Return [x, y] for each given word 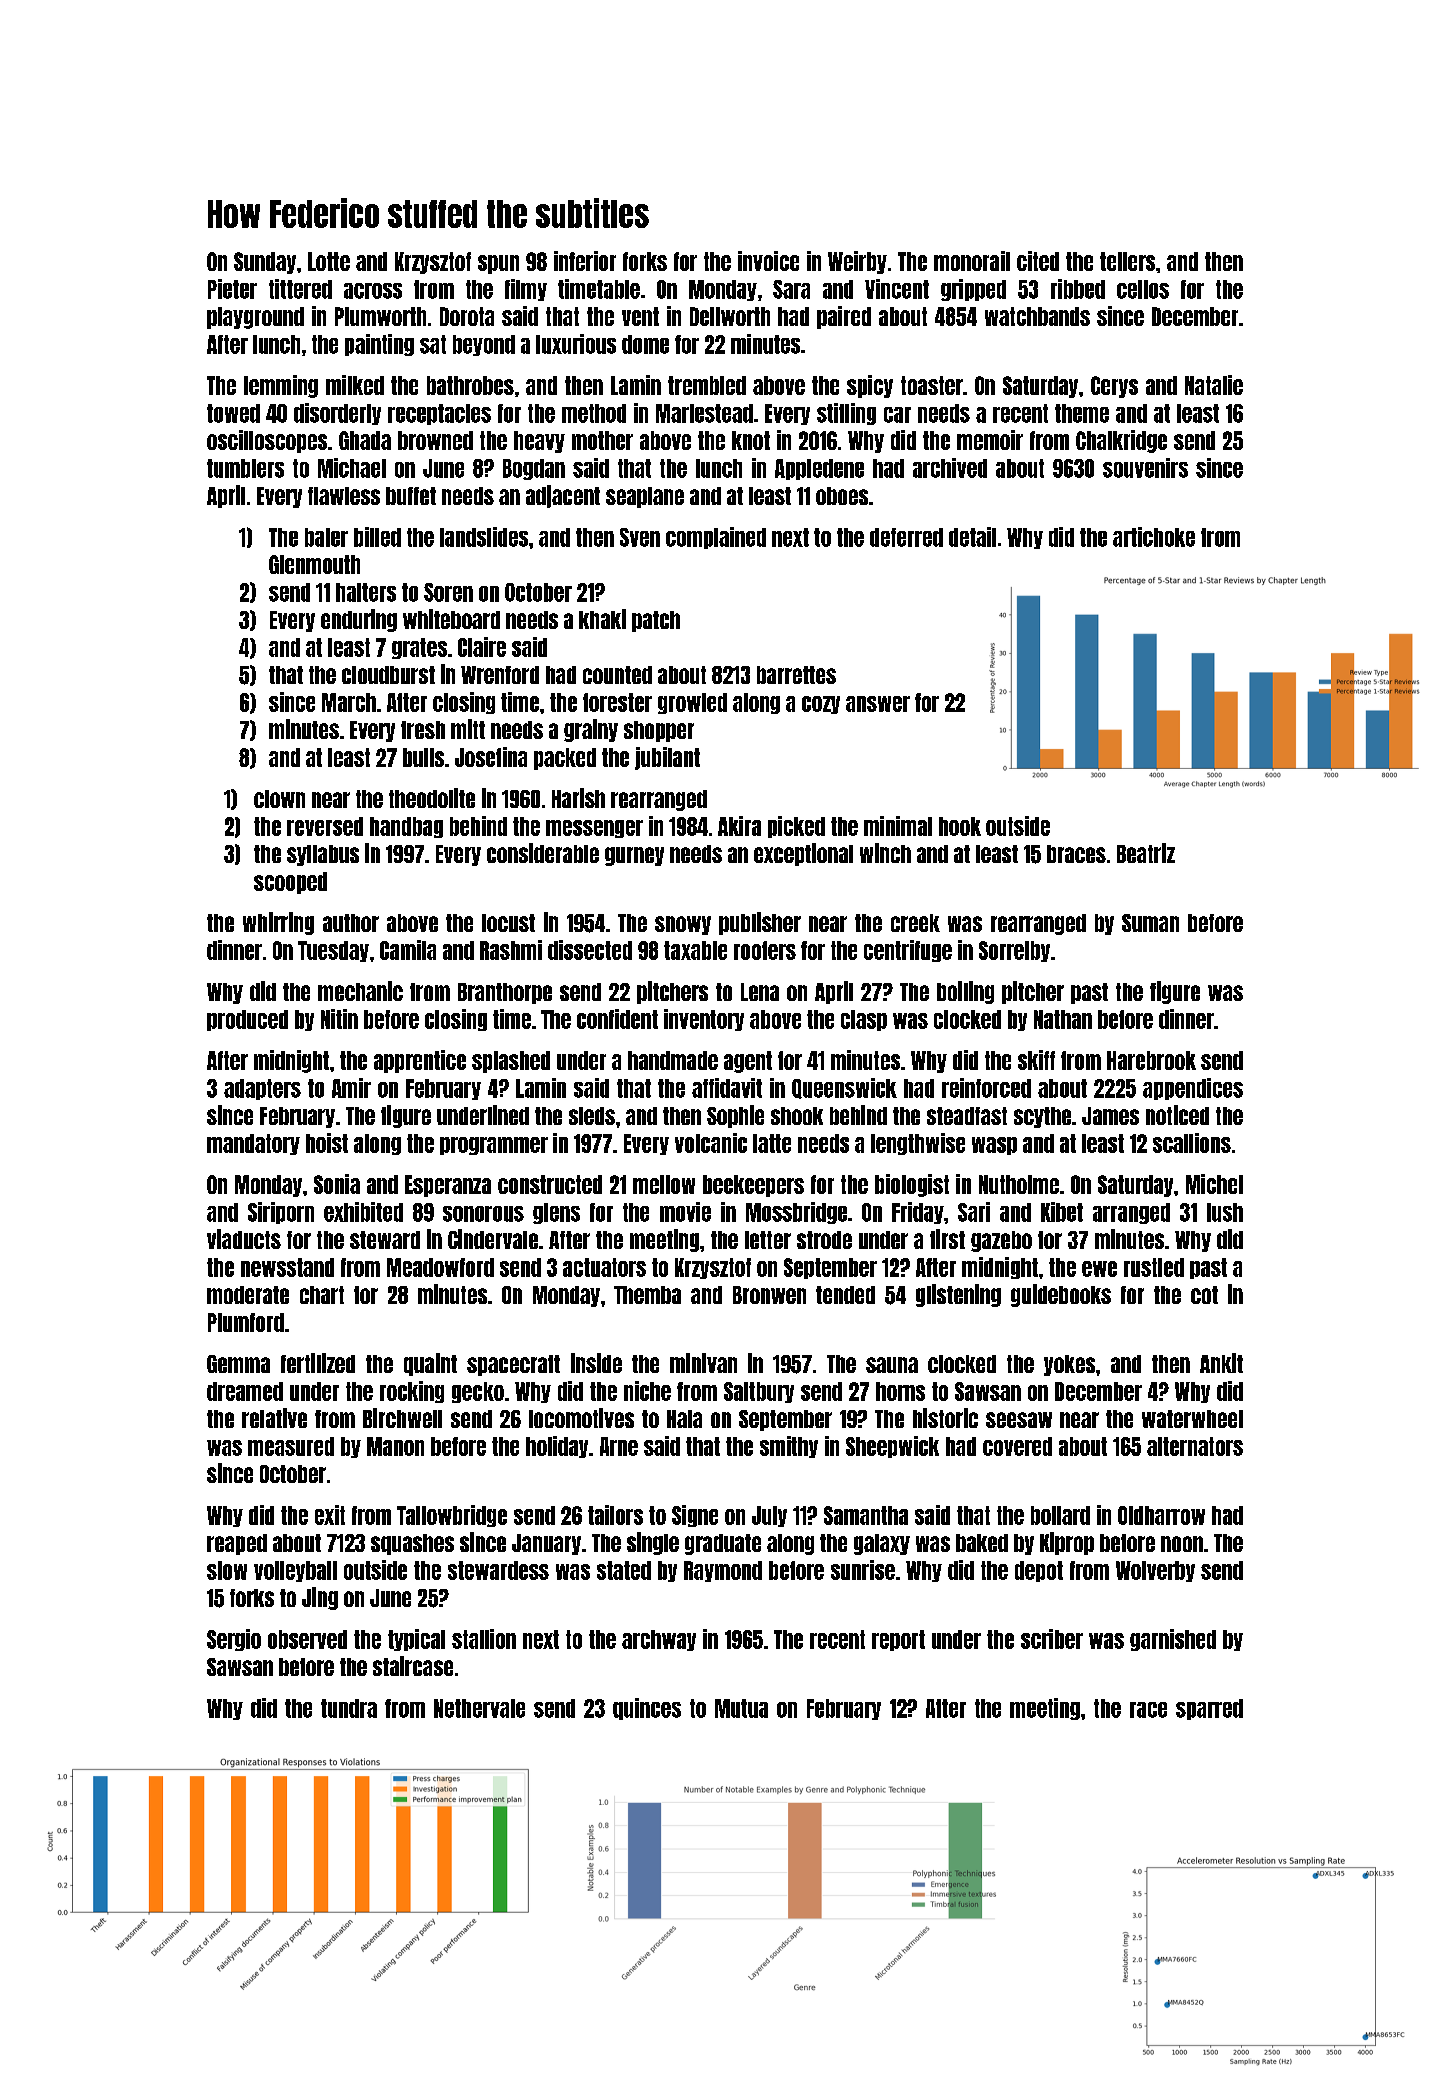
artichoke [1154, 537]
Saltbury [759, 1392]
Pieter [232, 289]
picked [796, 827]
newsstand [287, 1267]
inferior [585, 261]
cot [1204, 1295]
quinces [647, 1709]
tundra [349, 1708]
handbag [406, 827]
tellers [1127, 261]
